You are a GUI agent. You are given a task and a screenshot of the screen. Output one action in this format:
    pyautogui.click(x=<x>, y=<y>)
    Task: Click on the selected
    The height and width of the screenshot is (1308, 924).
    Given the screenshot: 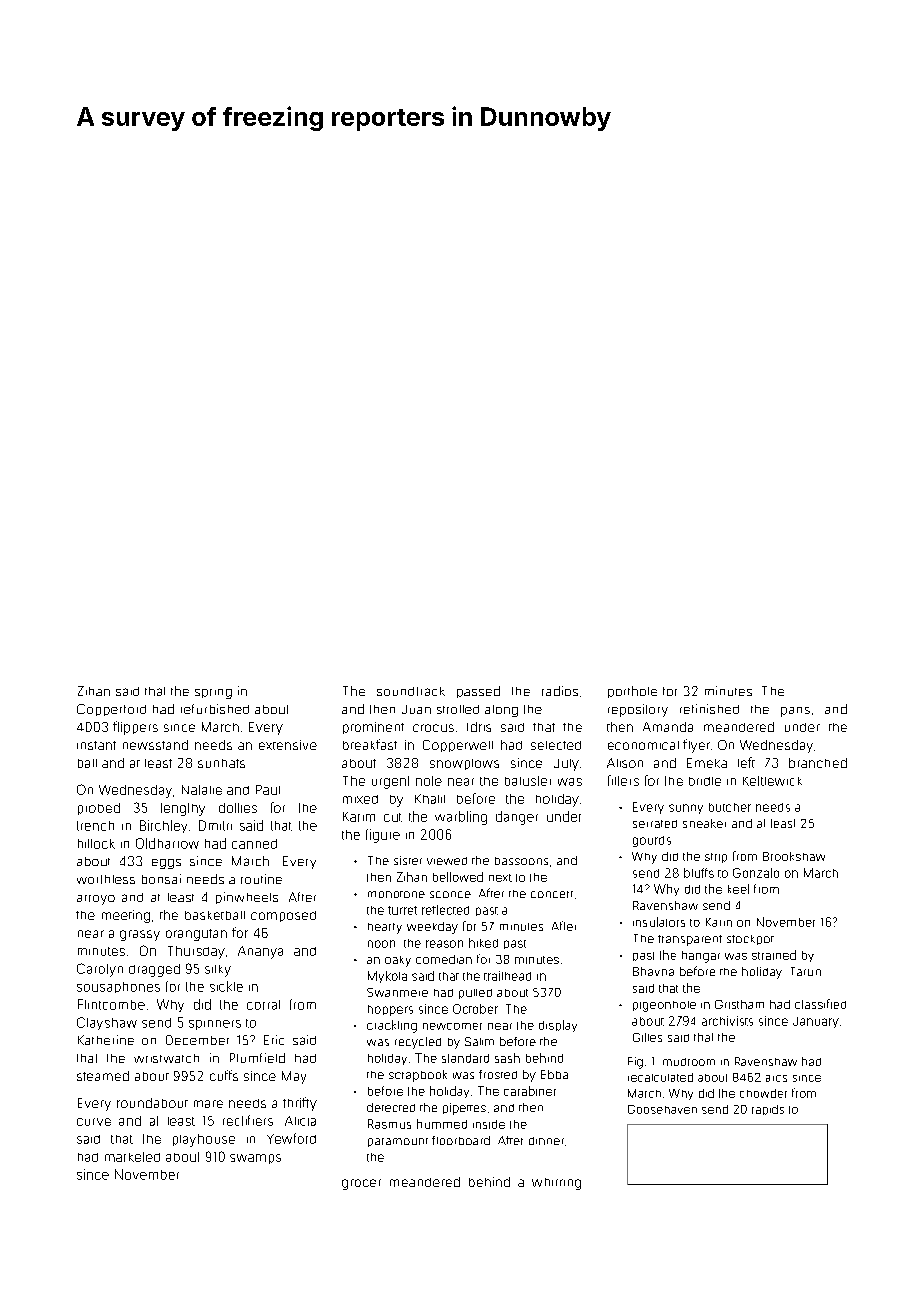 What is the action you would take?
    pyautogui.click(x=556, y=745)
